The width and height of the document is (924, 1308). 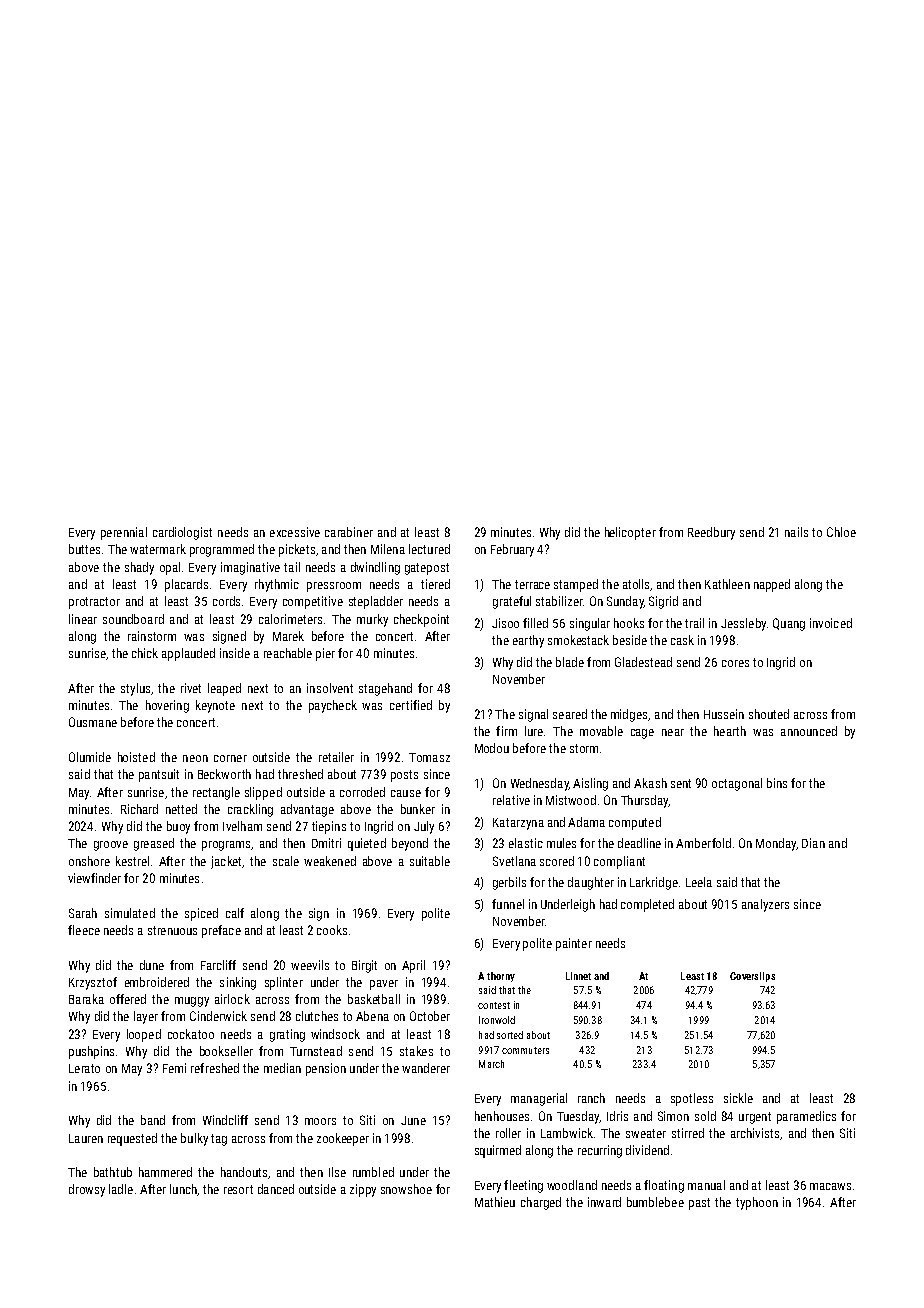 What do you see at coordinates (226, 1051) in the document?
I see `bookseller` at bounding box center [226, 1051].
